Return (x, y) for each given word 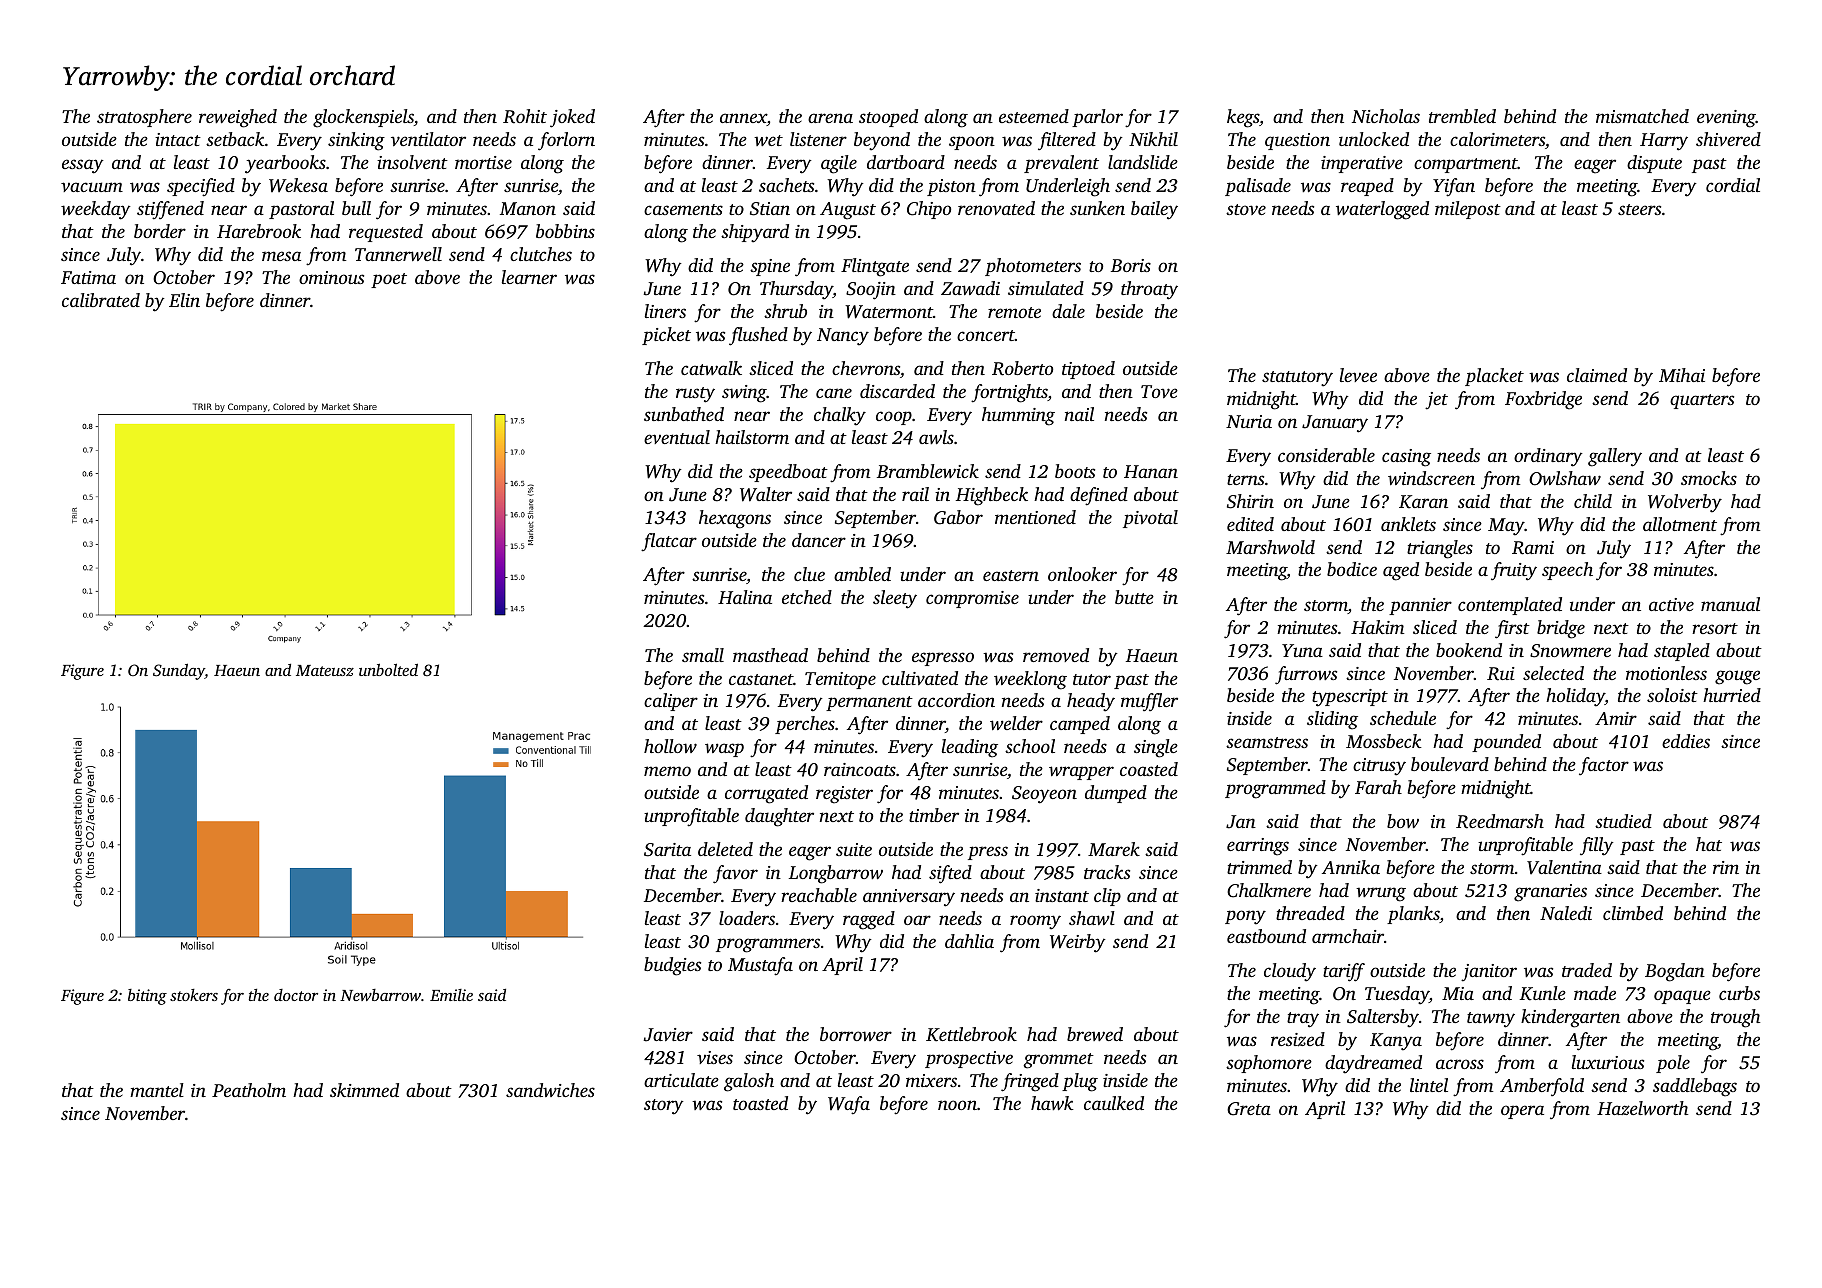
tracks (1107, 872)
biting (147, 997)
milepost (1468, 210)
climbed (1633, 913)
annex (743, 119)
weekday (96, 210)
